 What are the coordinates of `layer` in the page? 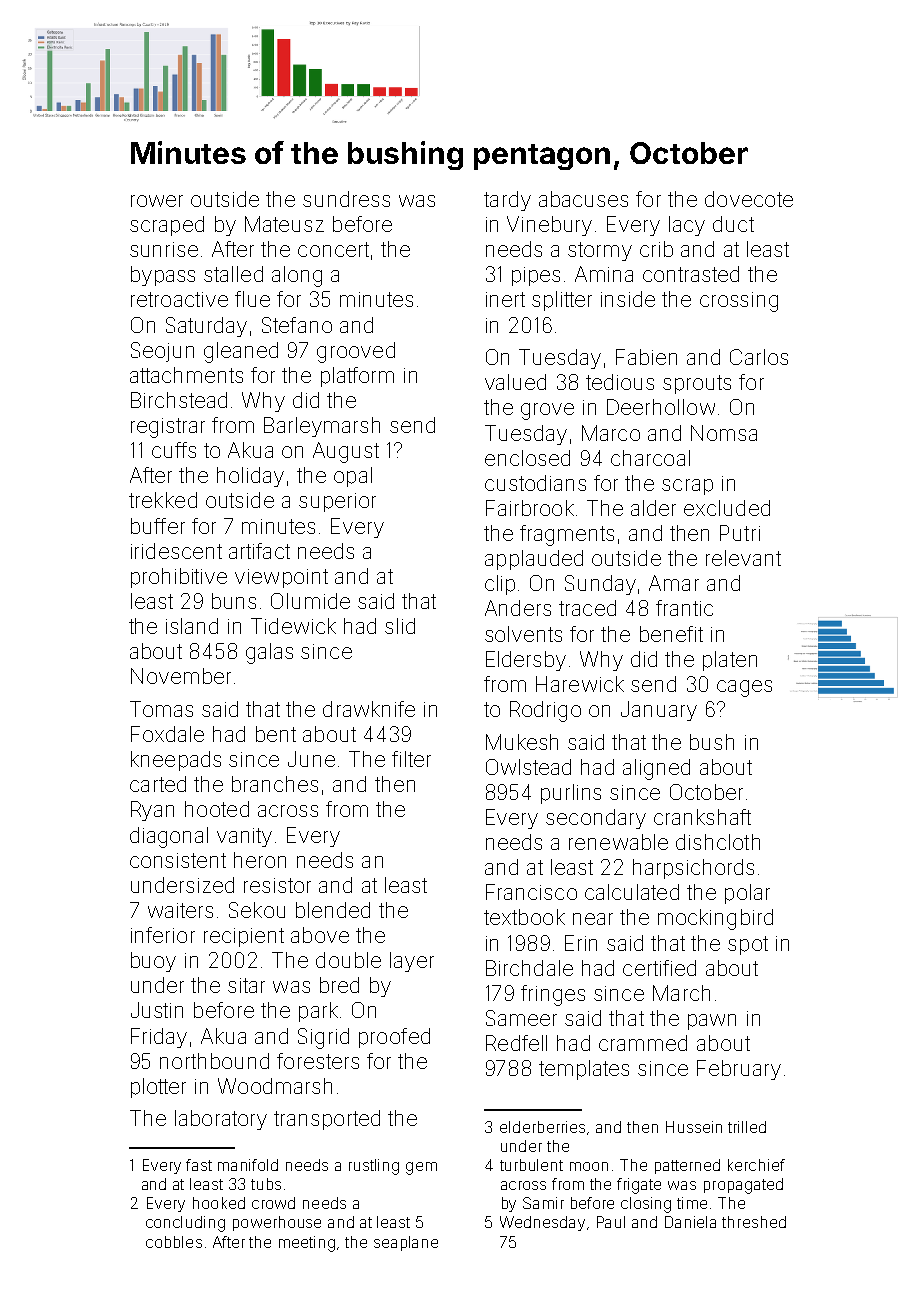 It's located at (412, 962).
